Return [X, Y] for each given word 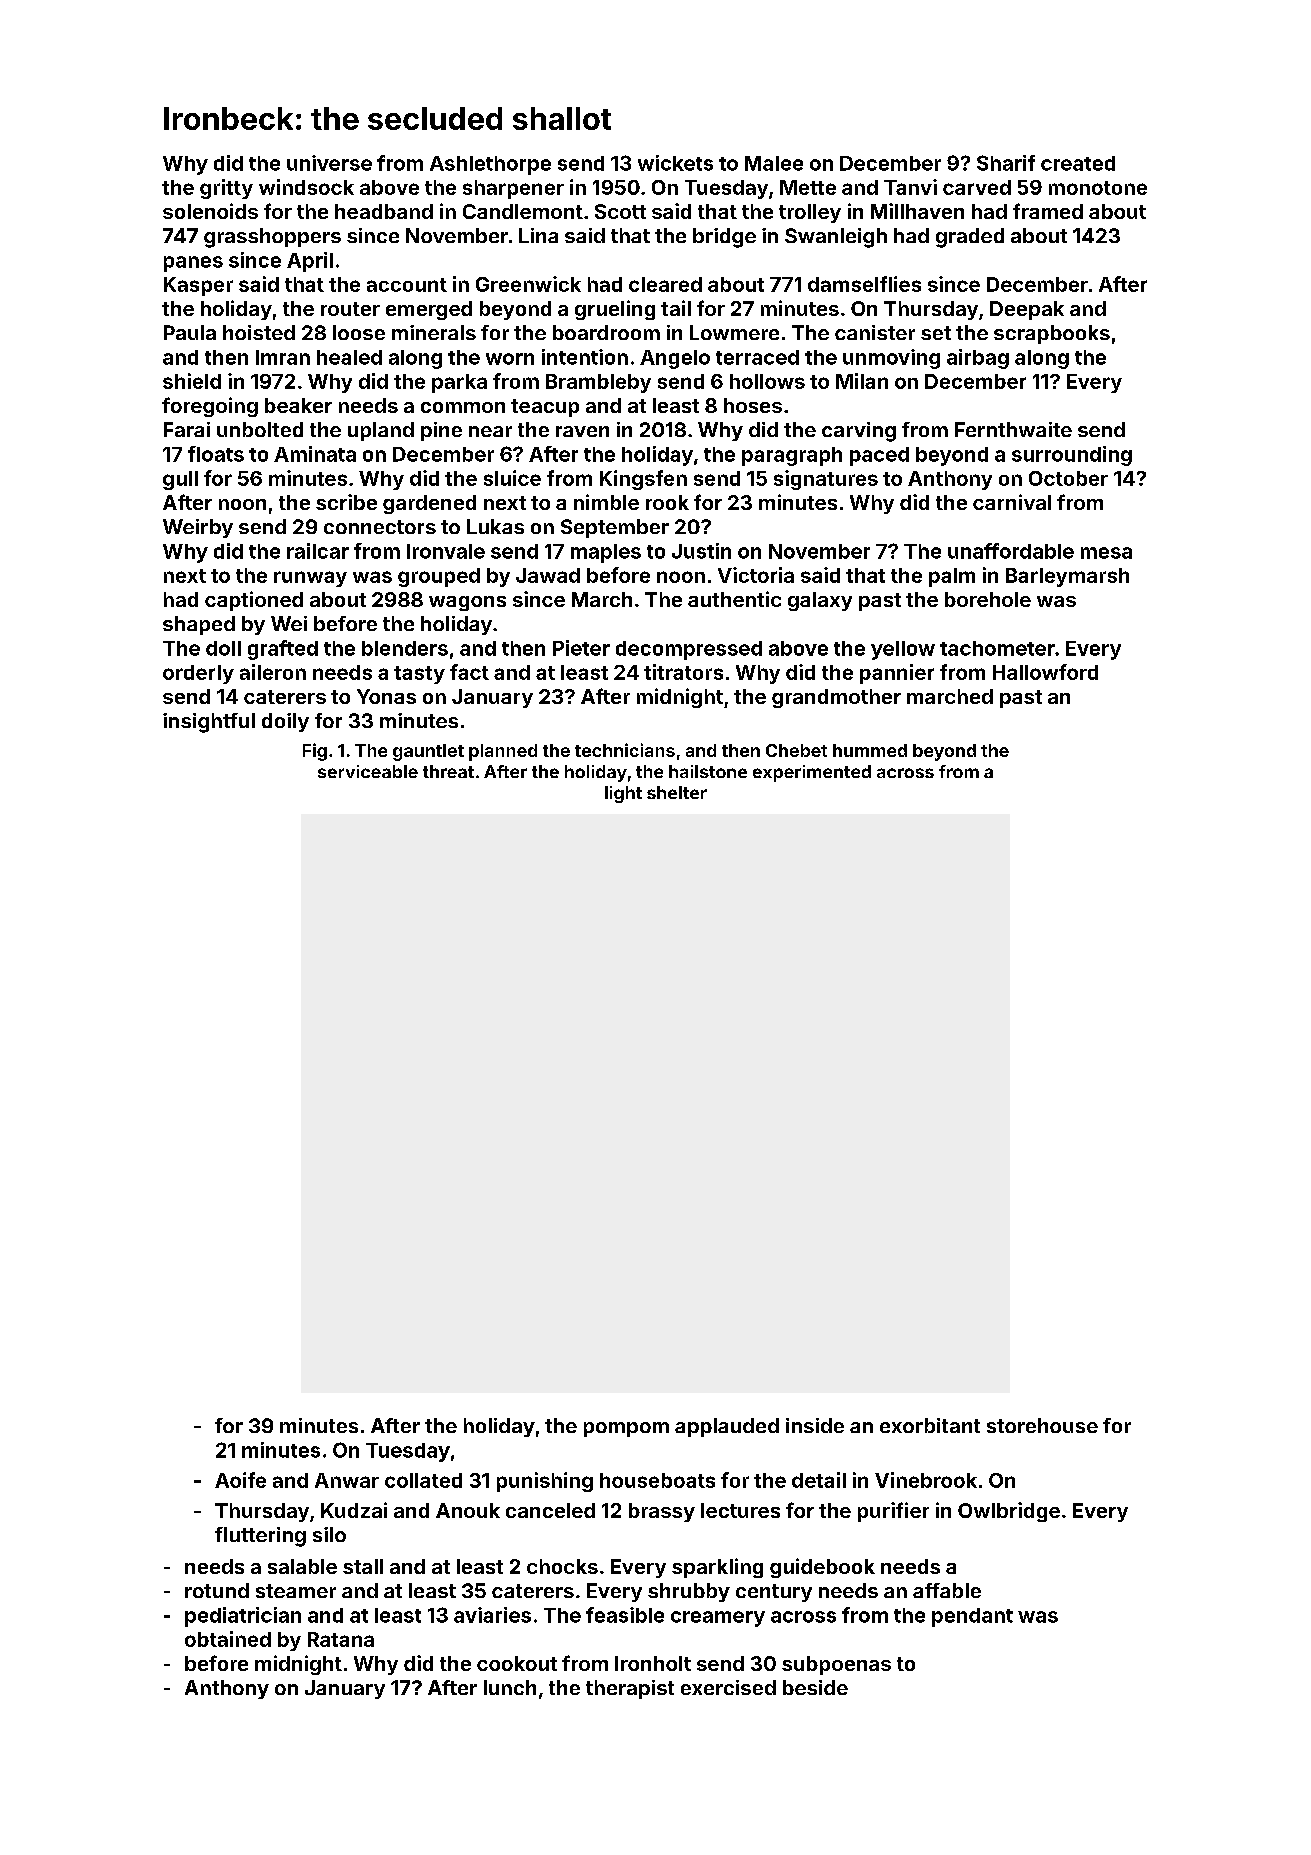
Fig [315, 752]
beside [815, 1687]
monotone [1098, 188]
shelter [677, 792]
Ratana [341, 1639]
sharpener [513, 189]
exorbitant [930, 1425]
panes [193, 264]
